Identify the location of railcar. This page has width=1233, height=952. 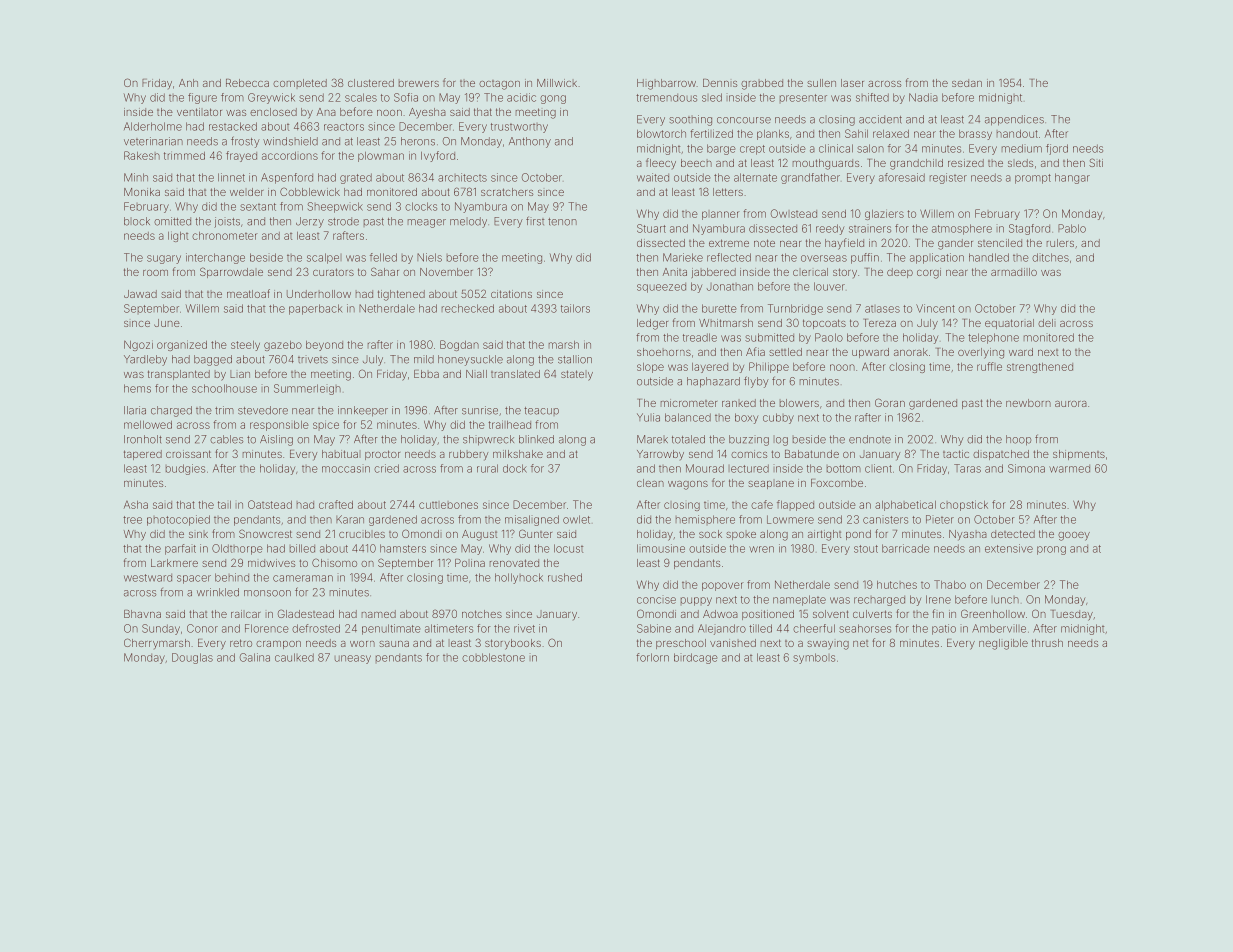
(246, 614).
